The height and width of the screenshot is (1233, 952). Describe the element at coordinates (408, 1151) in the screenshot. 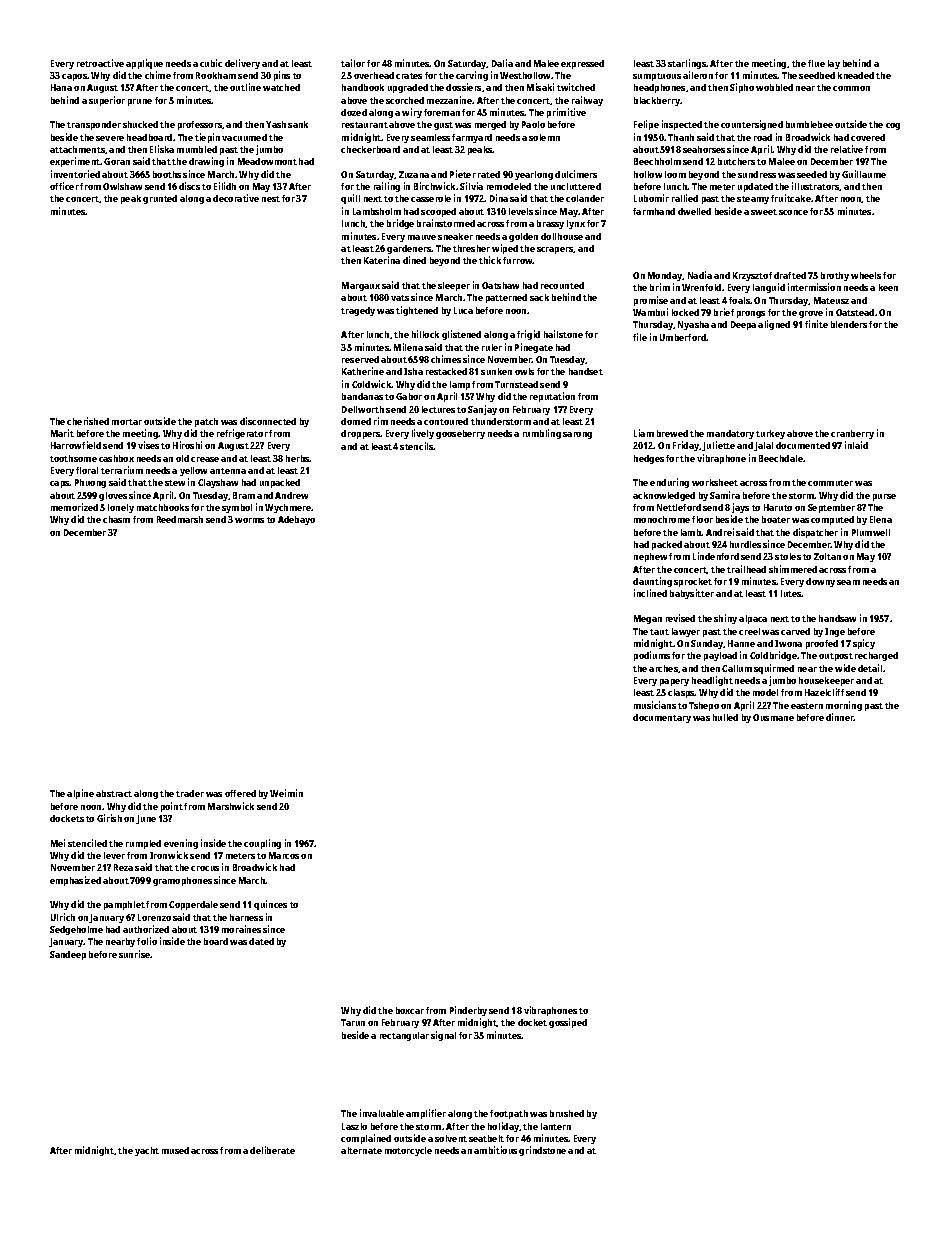

I see `motorcycle` at that location.
